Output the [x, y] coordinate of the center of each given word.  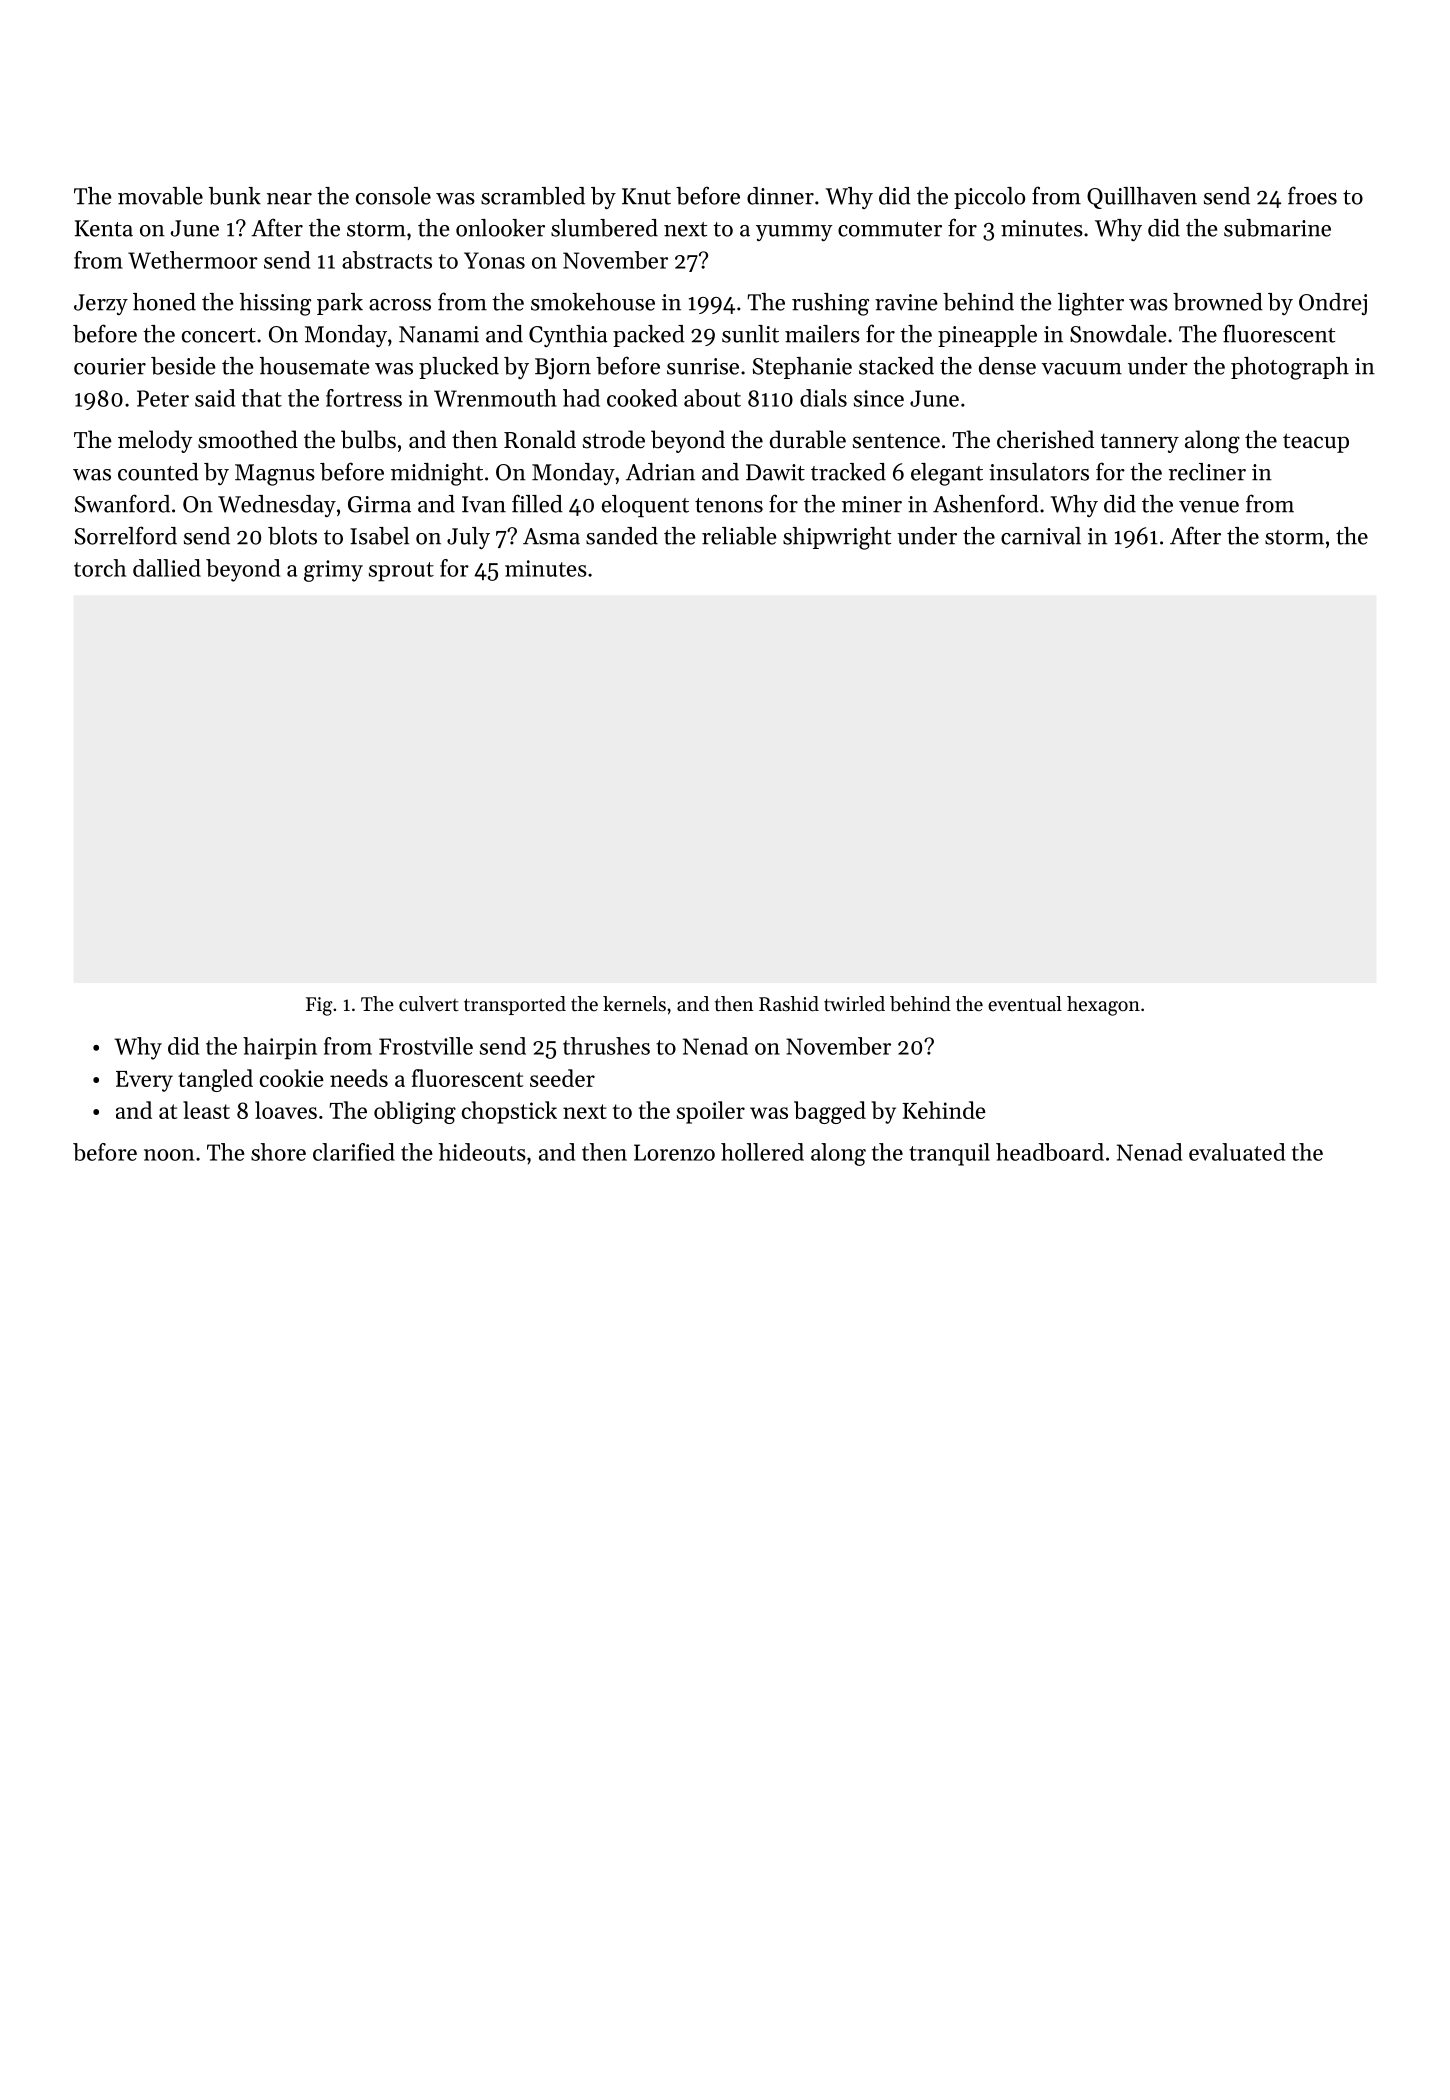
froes [1312, 195]
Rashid [789, 1003]
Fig [319, 1006]
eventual [1025, 1004]
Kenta [104, 228]
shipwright [837, 538]
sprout [401, 572]
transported [515, 1005]
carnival [1041, 536]
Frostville [426, 1046]
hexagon [1103, 1006]
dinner [780, 196]
